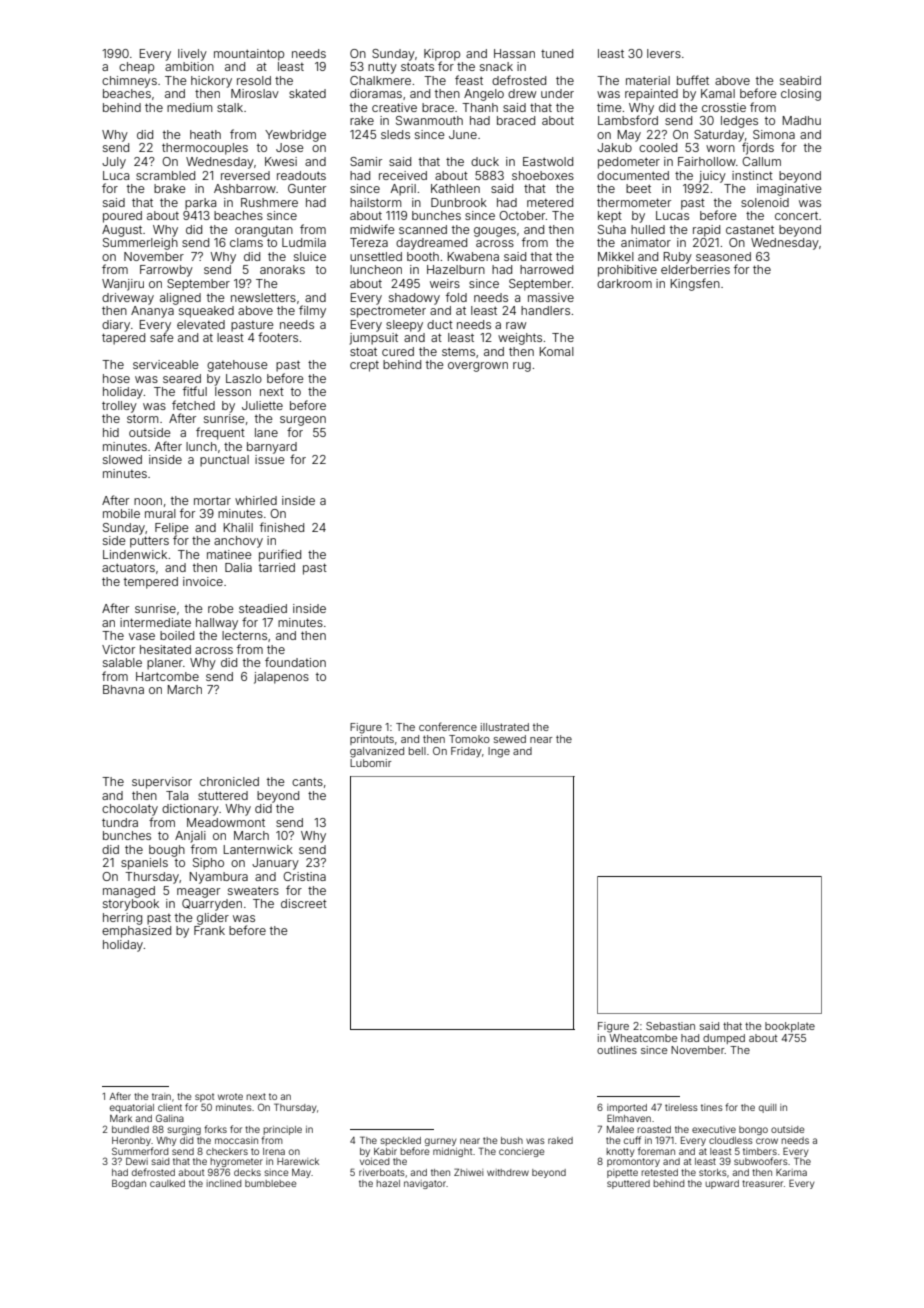 This screenshot has height=1308, width=924. What do you see at coordinates (514, 53) in the screenshot?
I see `Hassan` at bounding box center [514, 53].
